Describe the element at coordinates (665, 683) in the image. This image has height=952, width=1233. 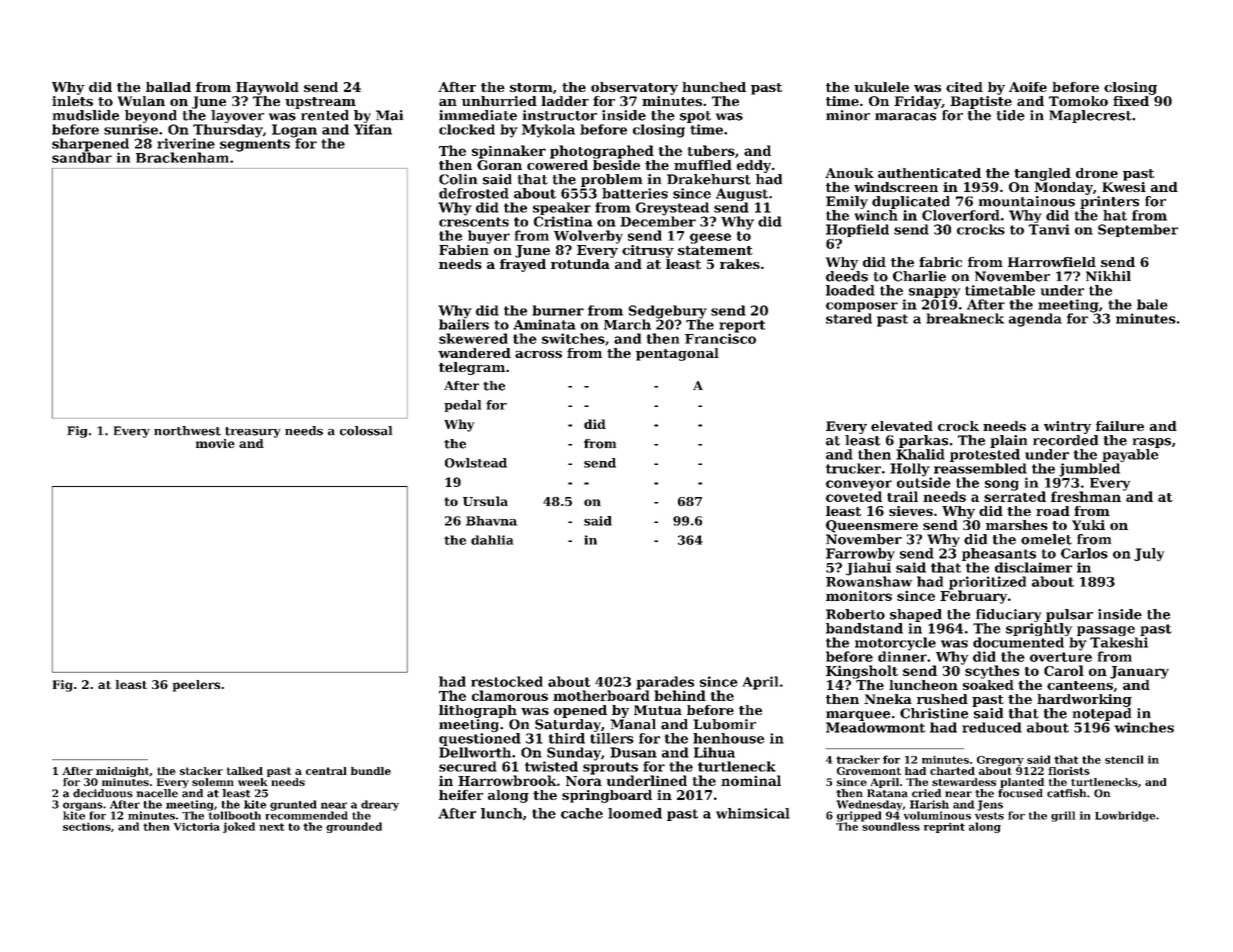
I see `parades` at that location.
